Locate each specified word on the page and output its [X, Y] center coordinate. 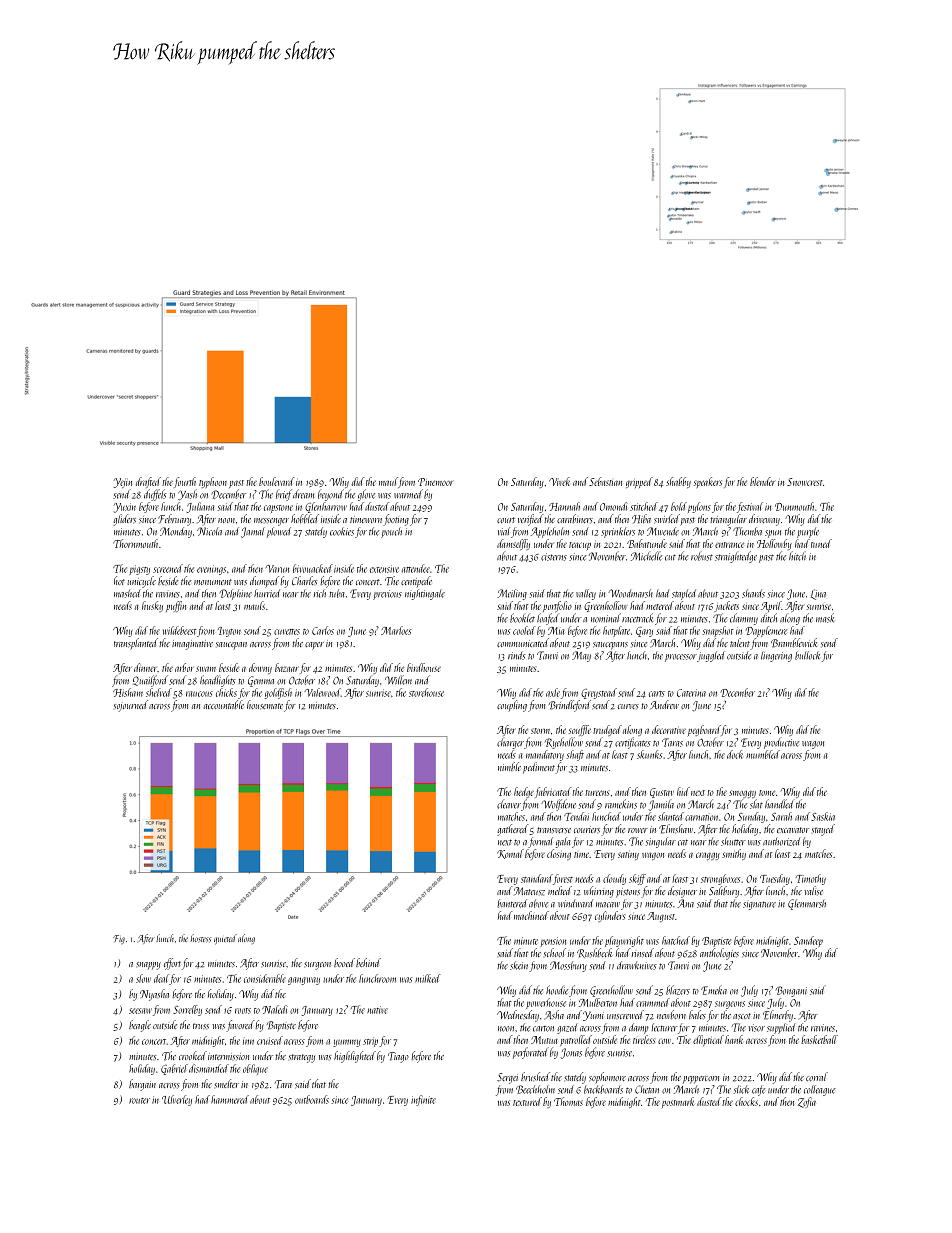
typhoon [213, 482]
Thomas [568, 1101]
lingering [776, 657]
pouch [391, 533]
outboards [312, 1099]
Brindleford [570, 706]
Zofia [807, 1102]
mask [825, 618]
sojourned [131, 706]
